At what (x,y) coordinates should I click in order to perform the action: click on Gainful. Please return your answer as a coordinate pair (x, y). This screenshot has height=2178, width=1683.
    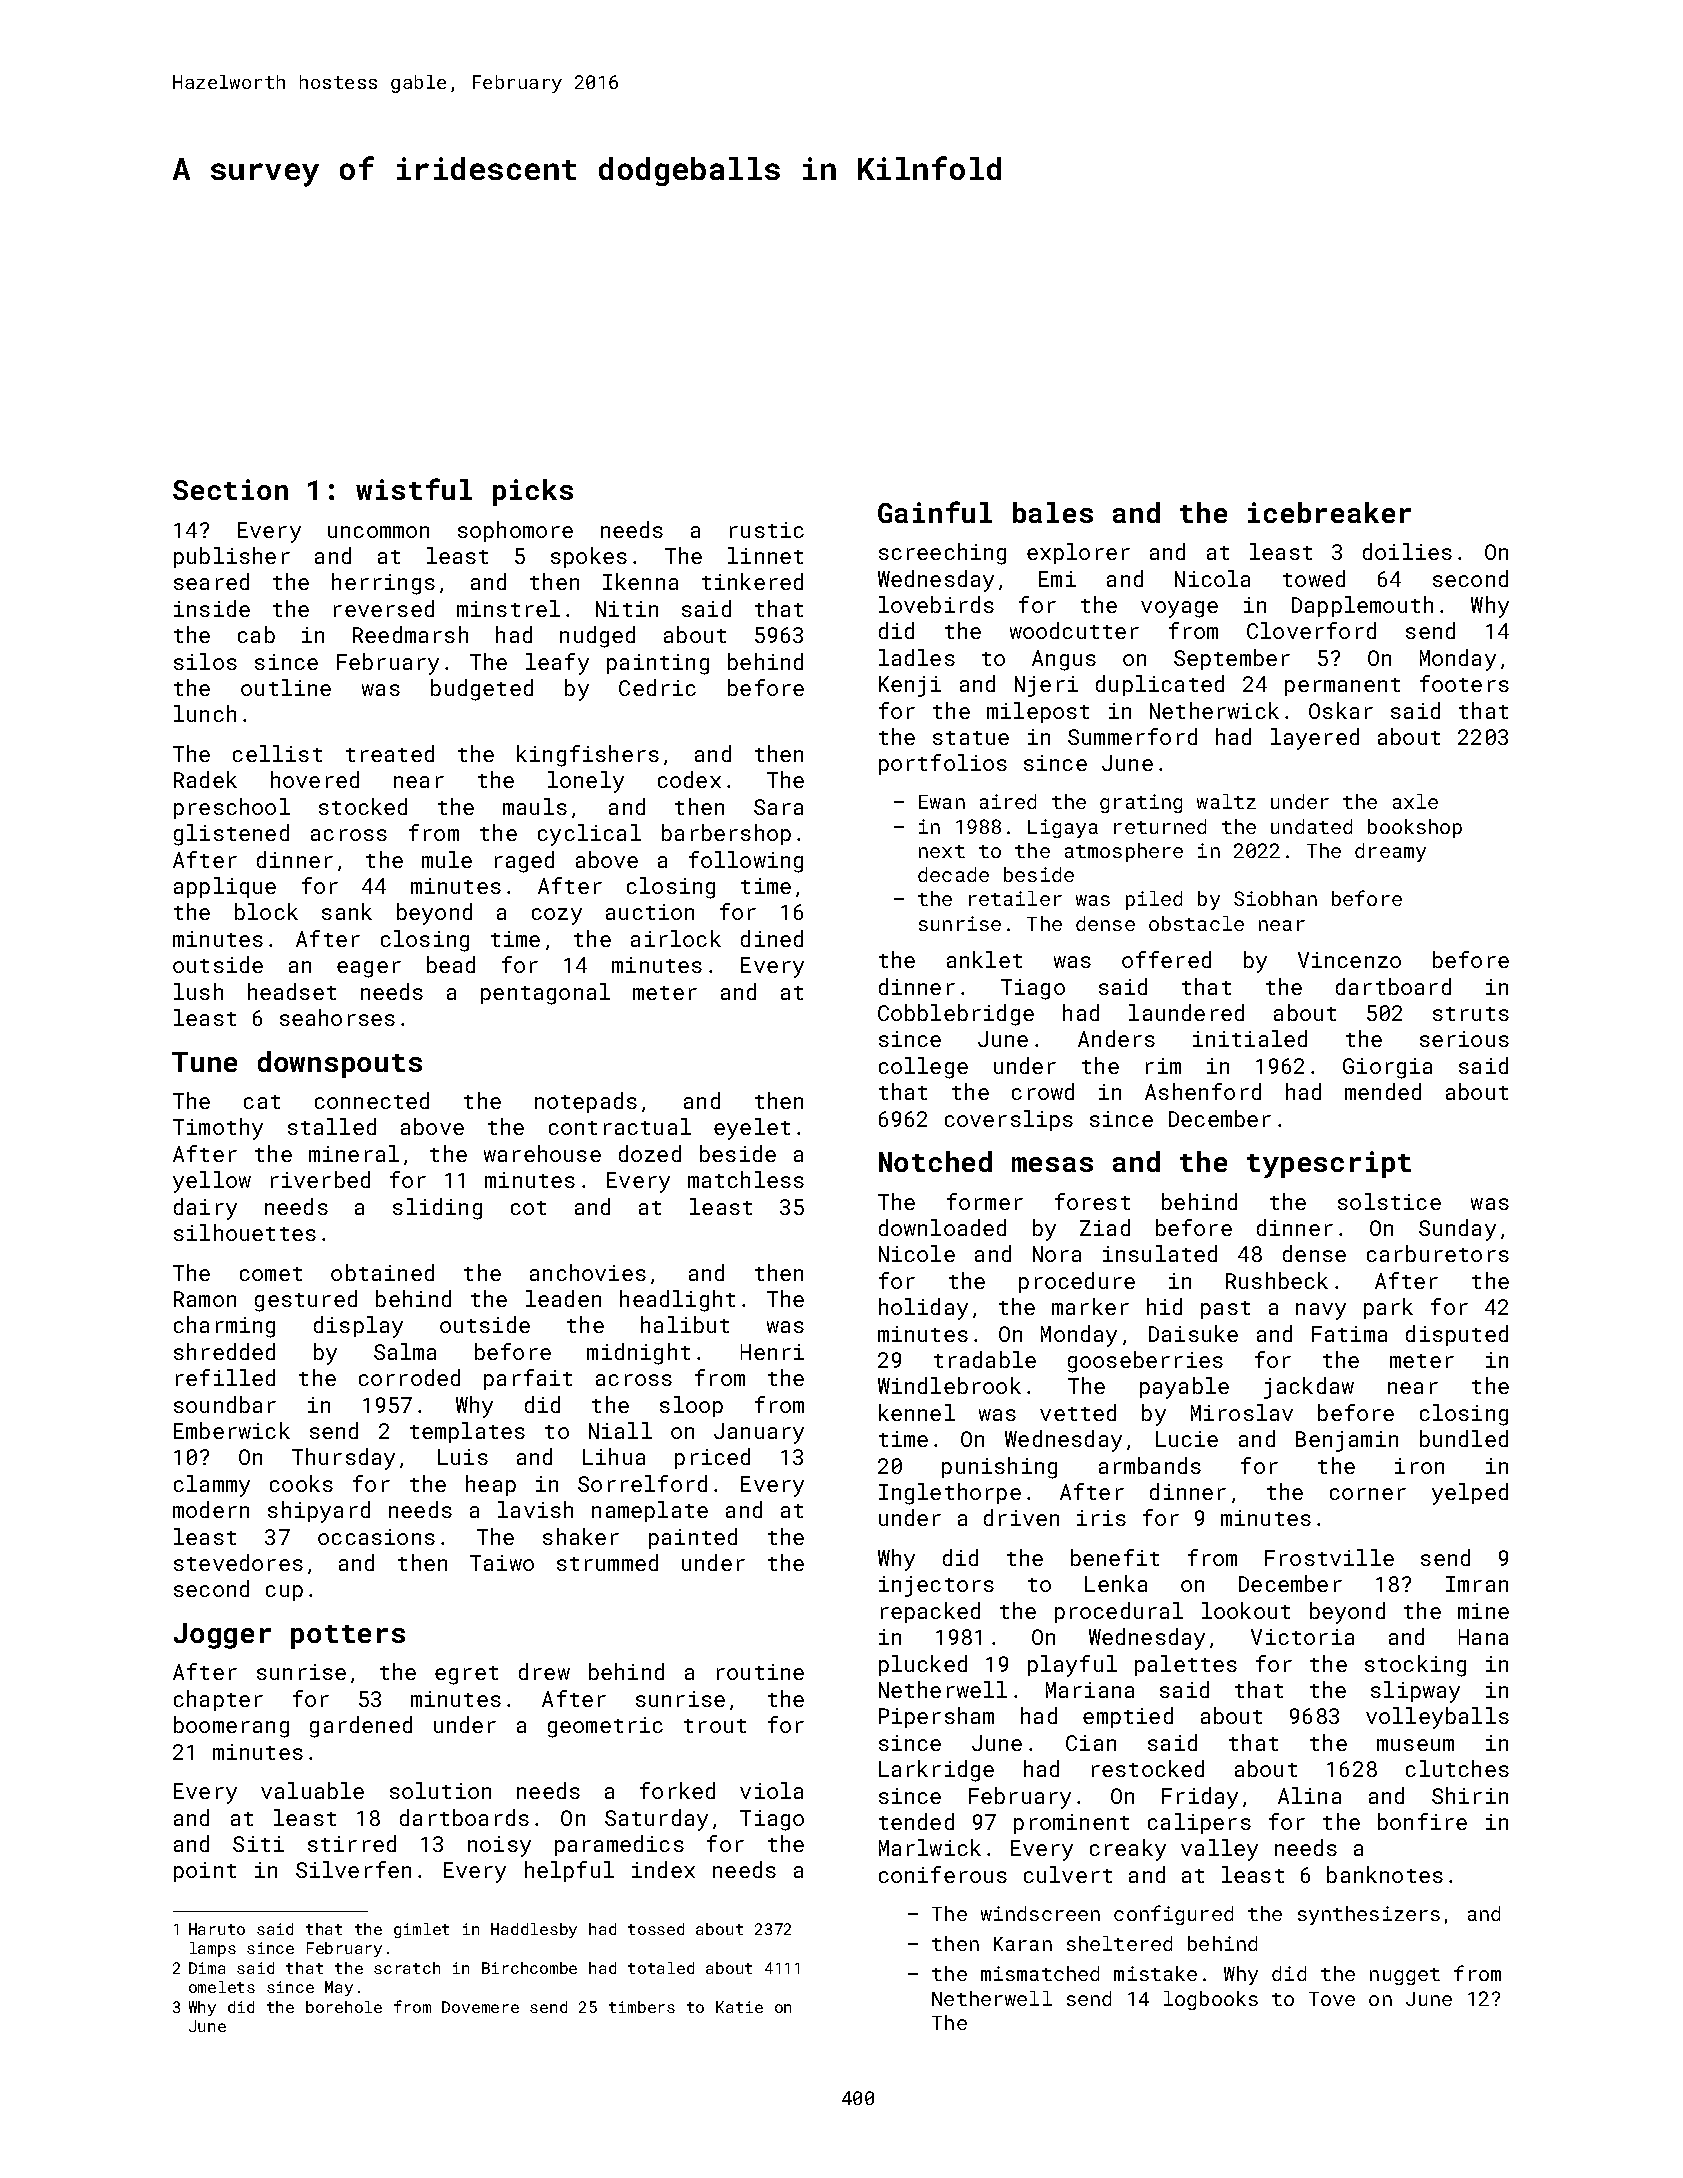
    Looking at the image, I should click on (935, 512).
